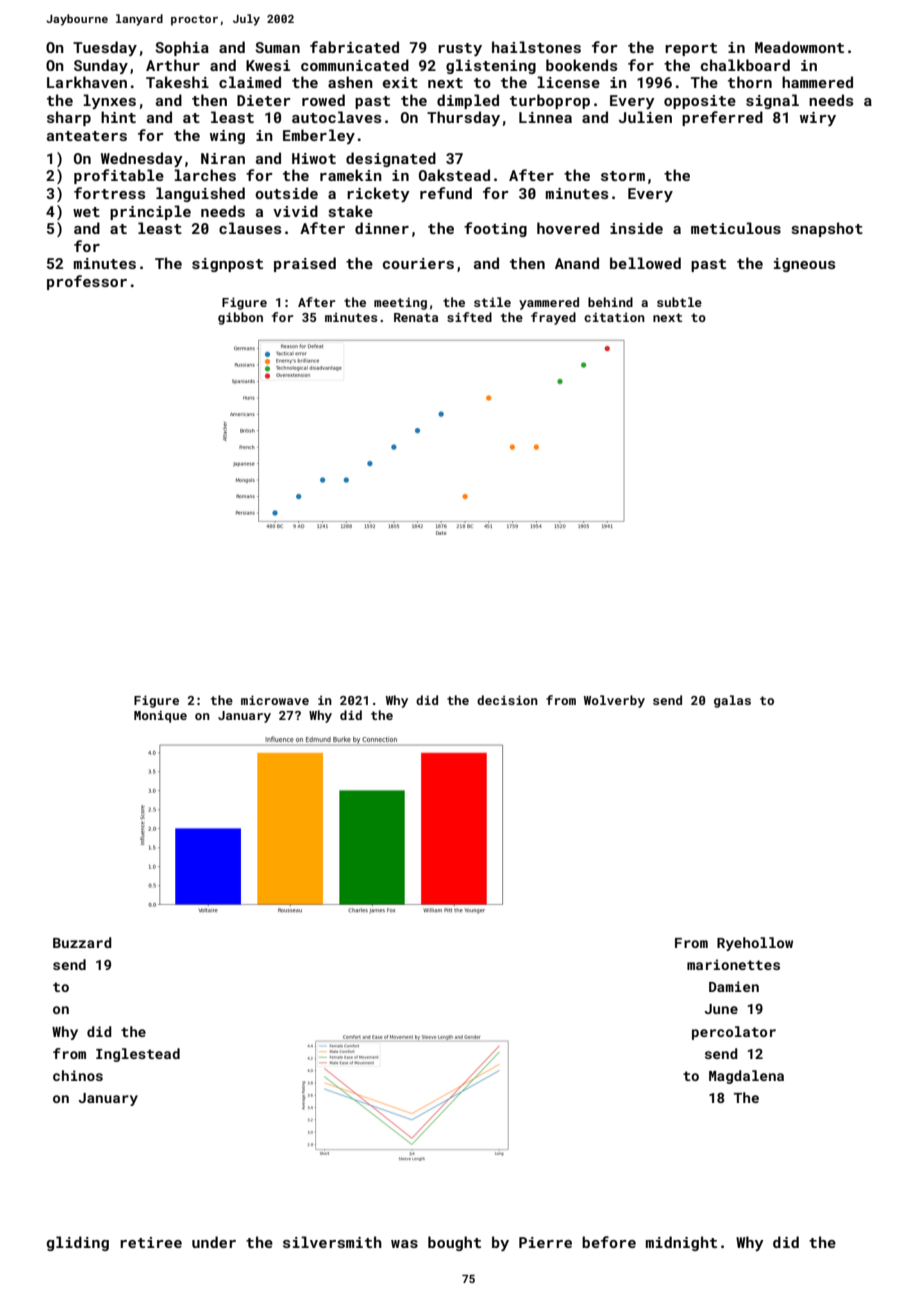  Describe the element at coordinates (160, 716) in the screenshot. I see `Monique` at that location.
